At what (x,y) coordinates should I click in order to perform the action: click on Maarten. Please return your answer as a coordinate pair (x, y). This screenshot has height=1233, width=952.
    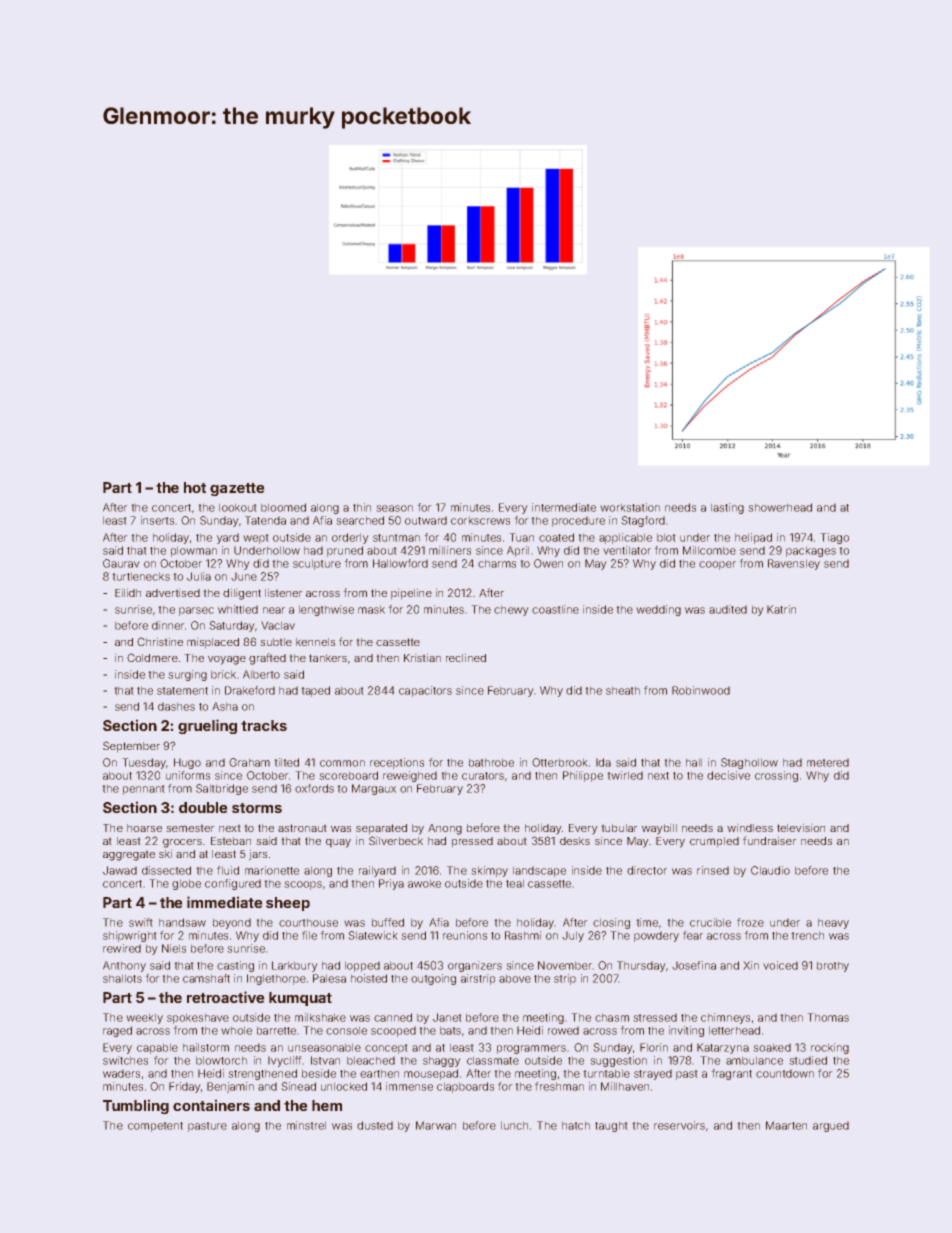
    Looking at the image, I should click on (786, 1125).
